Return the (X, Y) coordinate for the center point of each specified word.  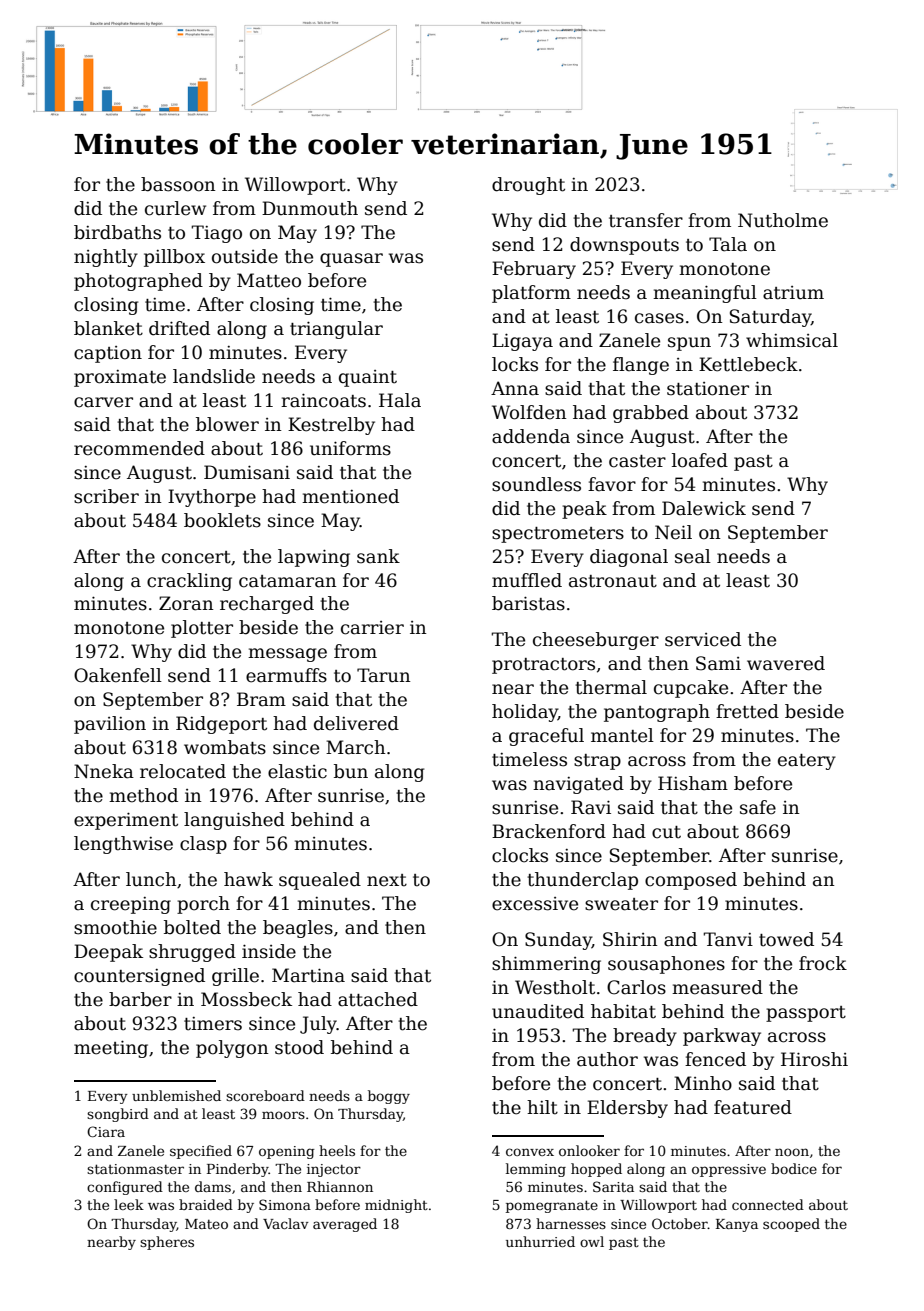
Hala (400, 400)
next (387, 880)
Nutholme (783, 220)
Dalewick (704, 508)
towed (786, 939)
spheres (167, 1243)
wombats (225, 747)
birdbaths (117, 232)
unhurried (540, 1241)
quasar (351, 260)
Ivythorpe (212, 498)
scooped (791, 1225)
